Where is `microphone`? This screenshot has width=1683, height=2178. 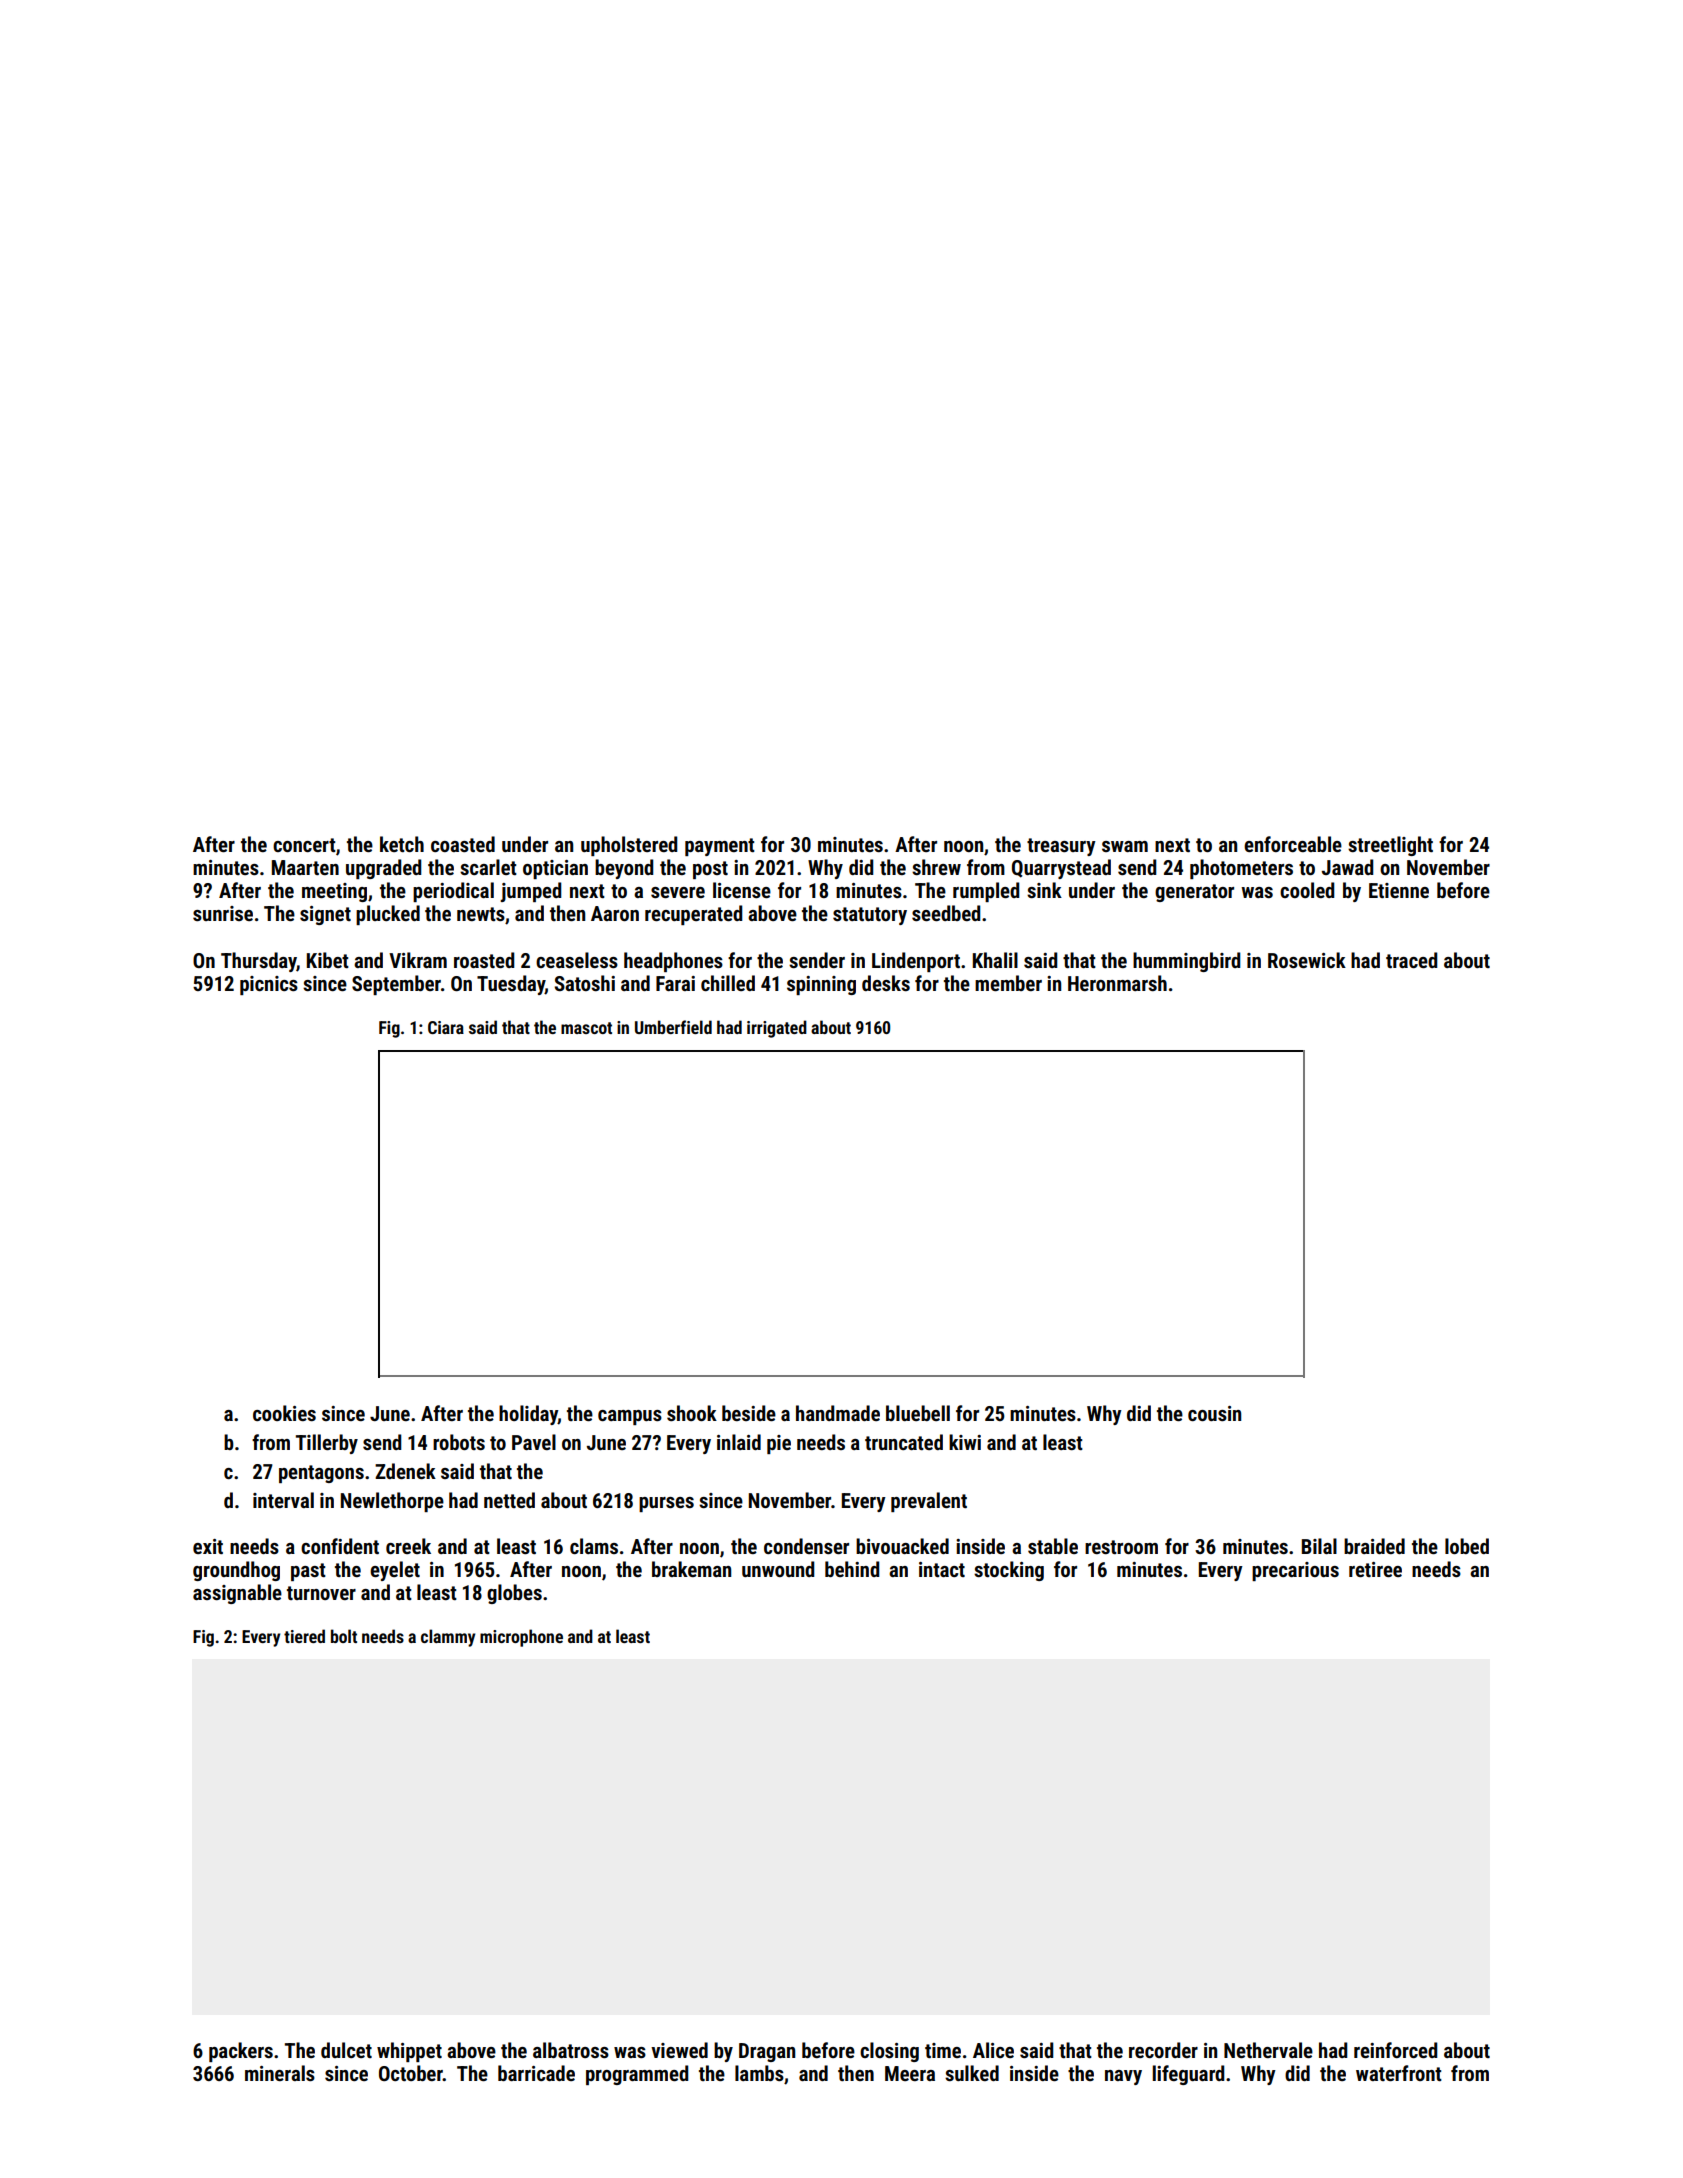
microphone is located at coordinates (521, 1638).
